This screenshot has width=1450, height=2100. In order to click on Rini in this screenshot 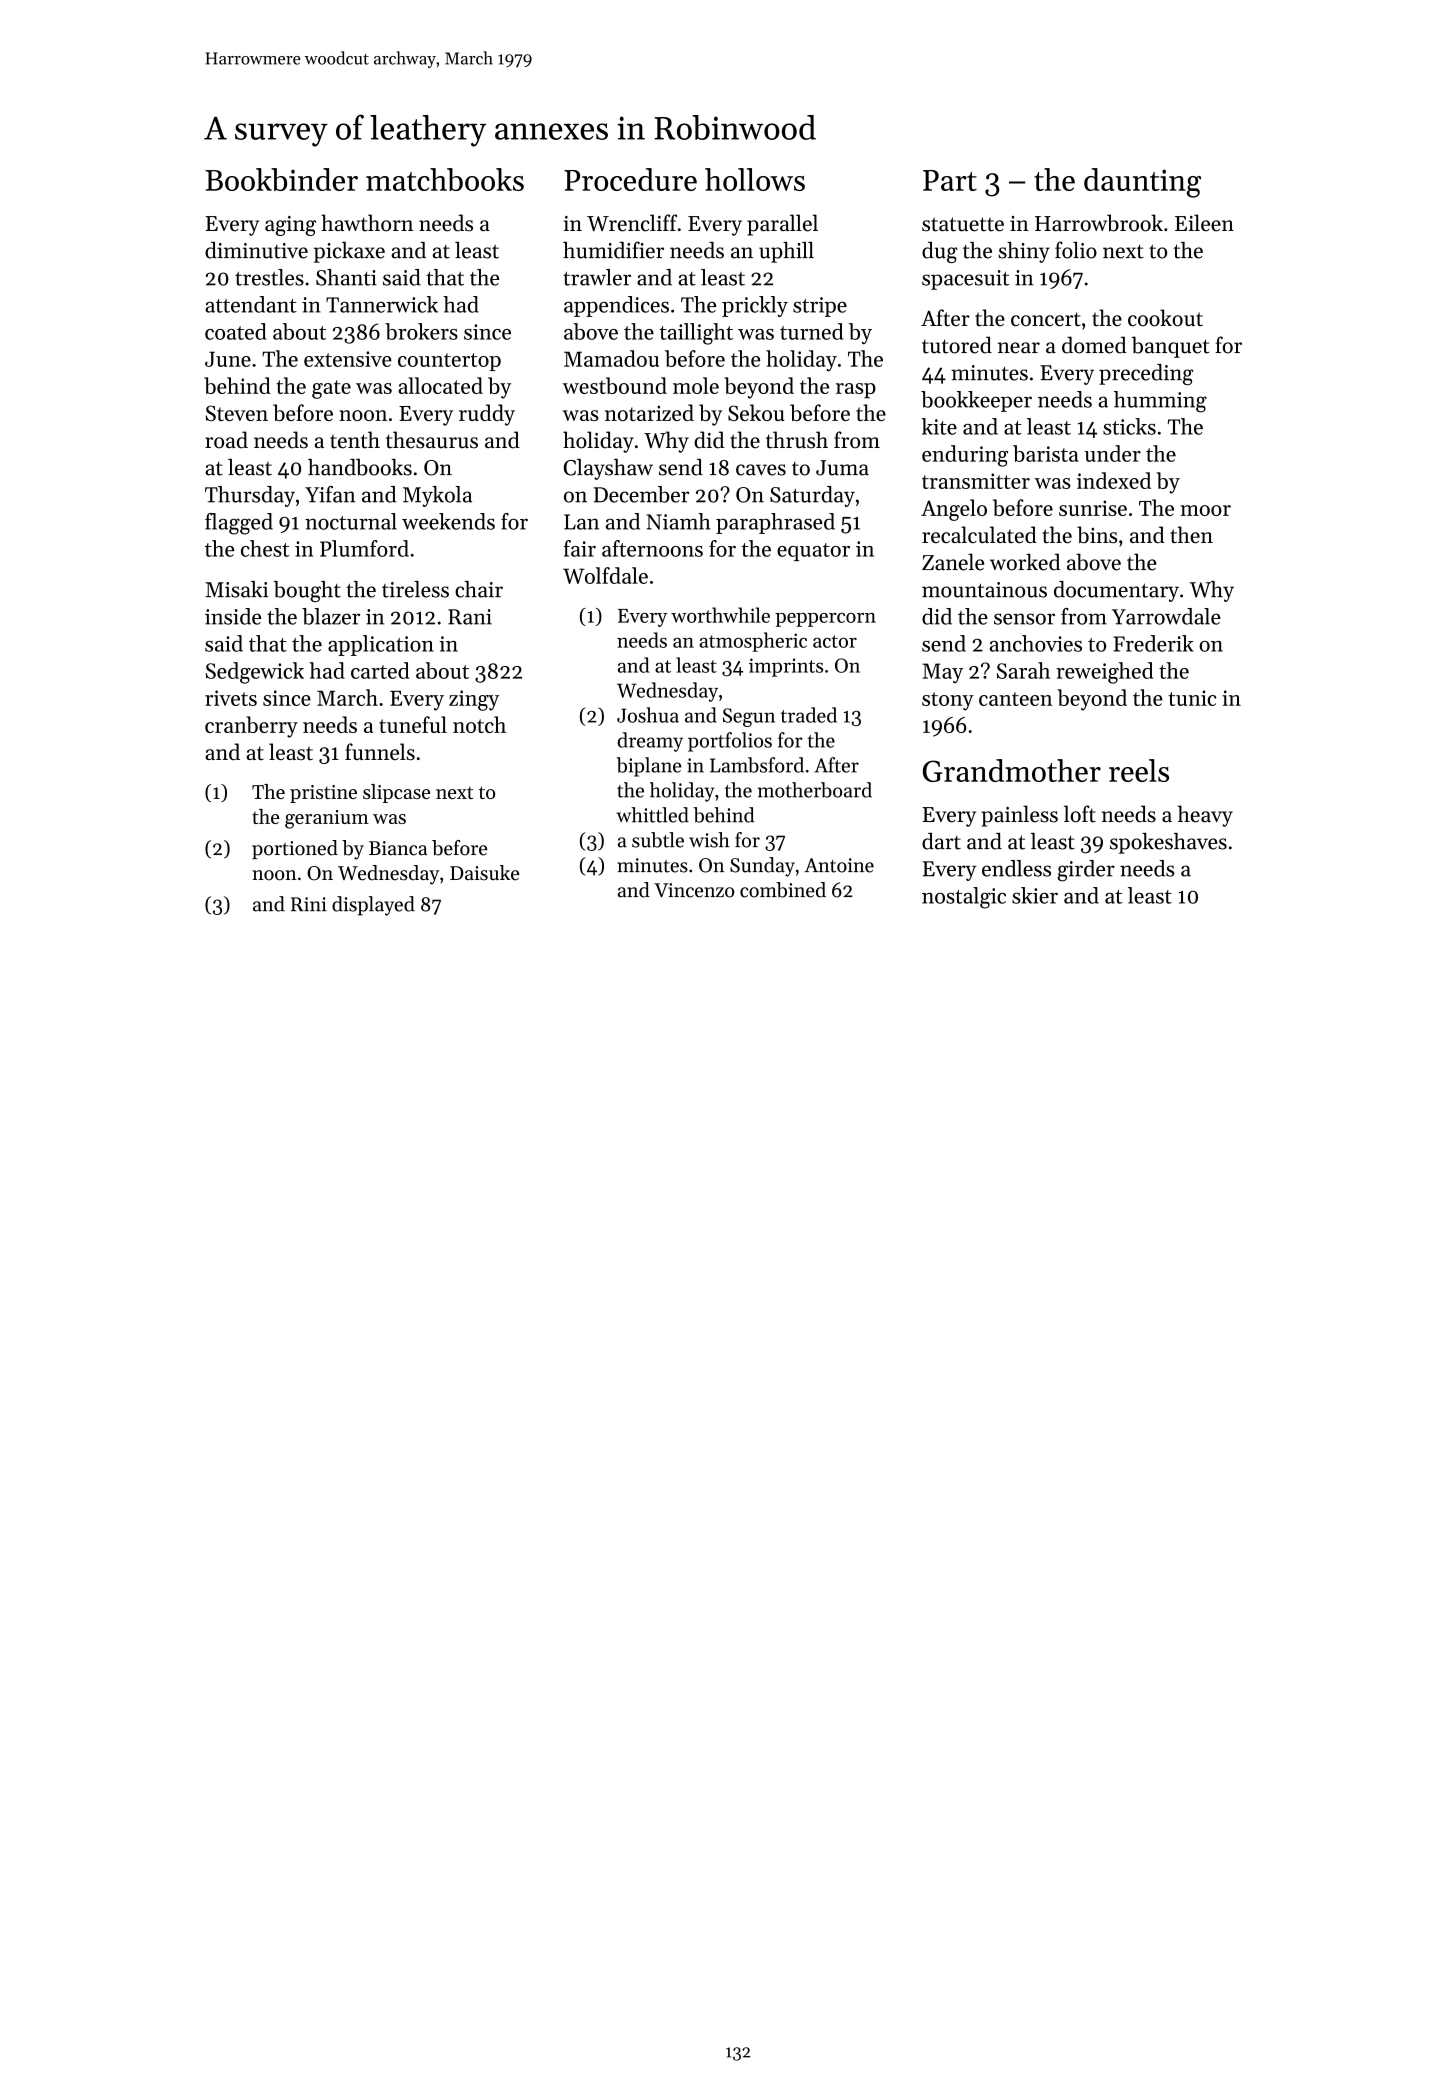, I will do `click(309, 904)`.
